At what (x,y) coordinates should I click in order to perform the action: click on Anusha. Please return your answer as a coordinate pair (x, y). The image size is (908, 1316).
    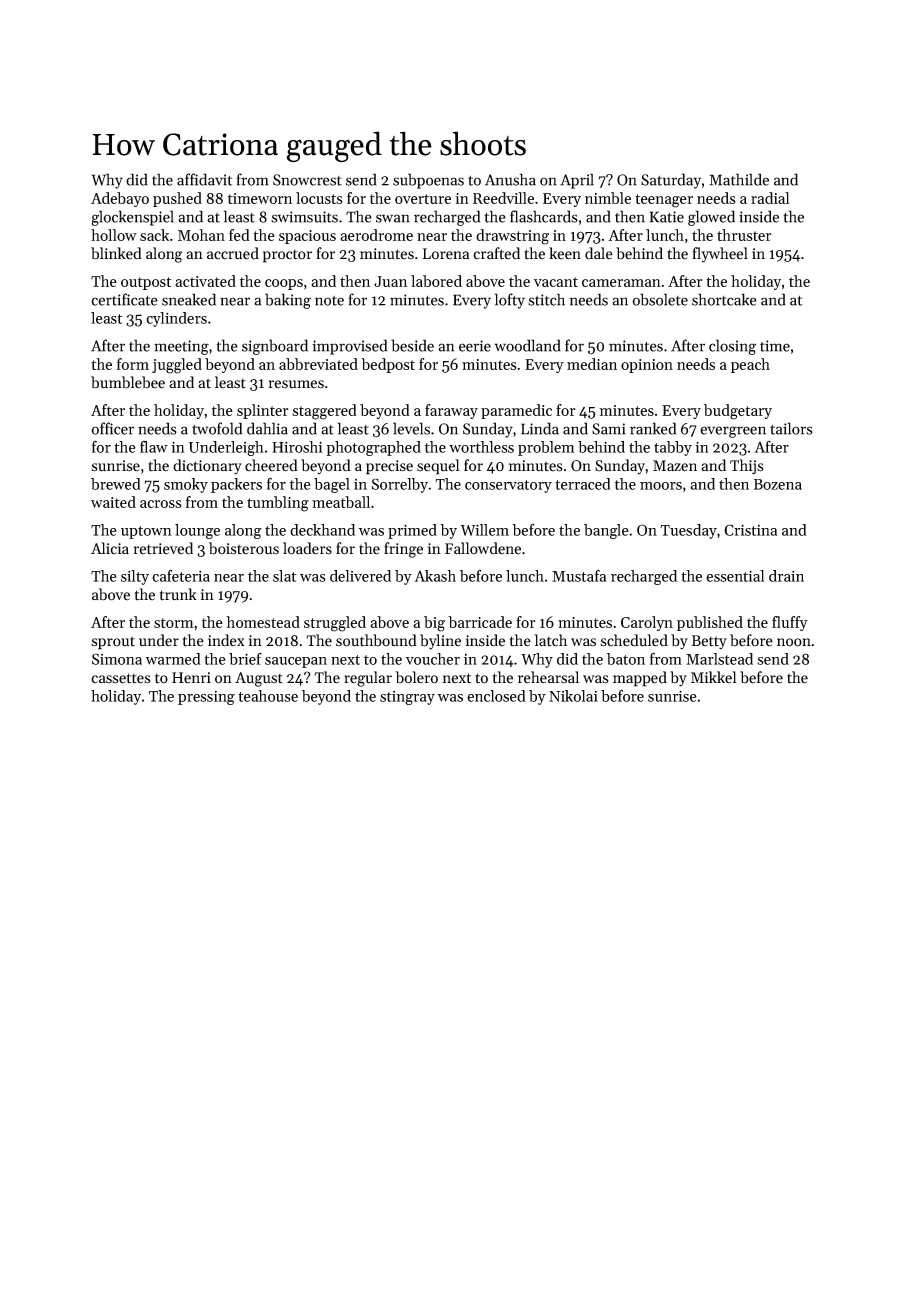
    Looking at the image, I should click on (510, 179).
